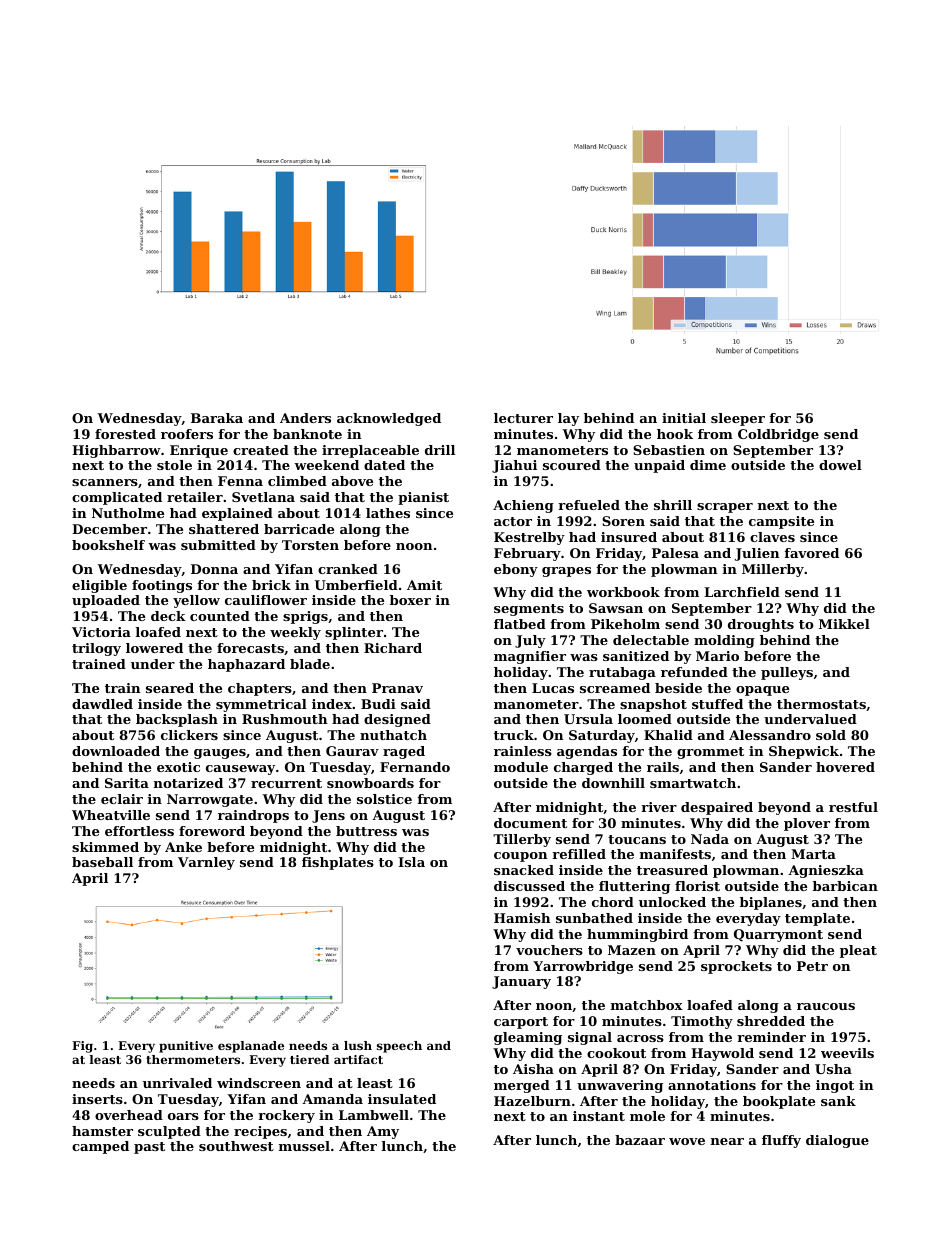 The height and width of the page is (1233, 952). What do you see at coordinates (389, 419) in the page?
I see `acknowledged` at bounding box center [389, 419].
